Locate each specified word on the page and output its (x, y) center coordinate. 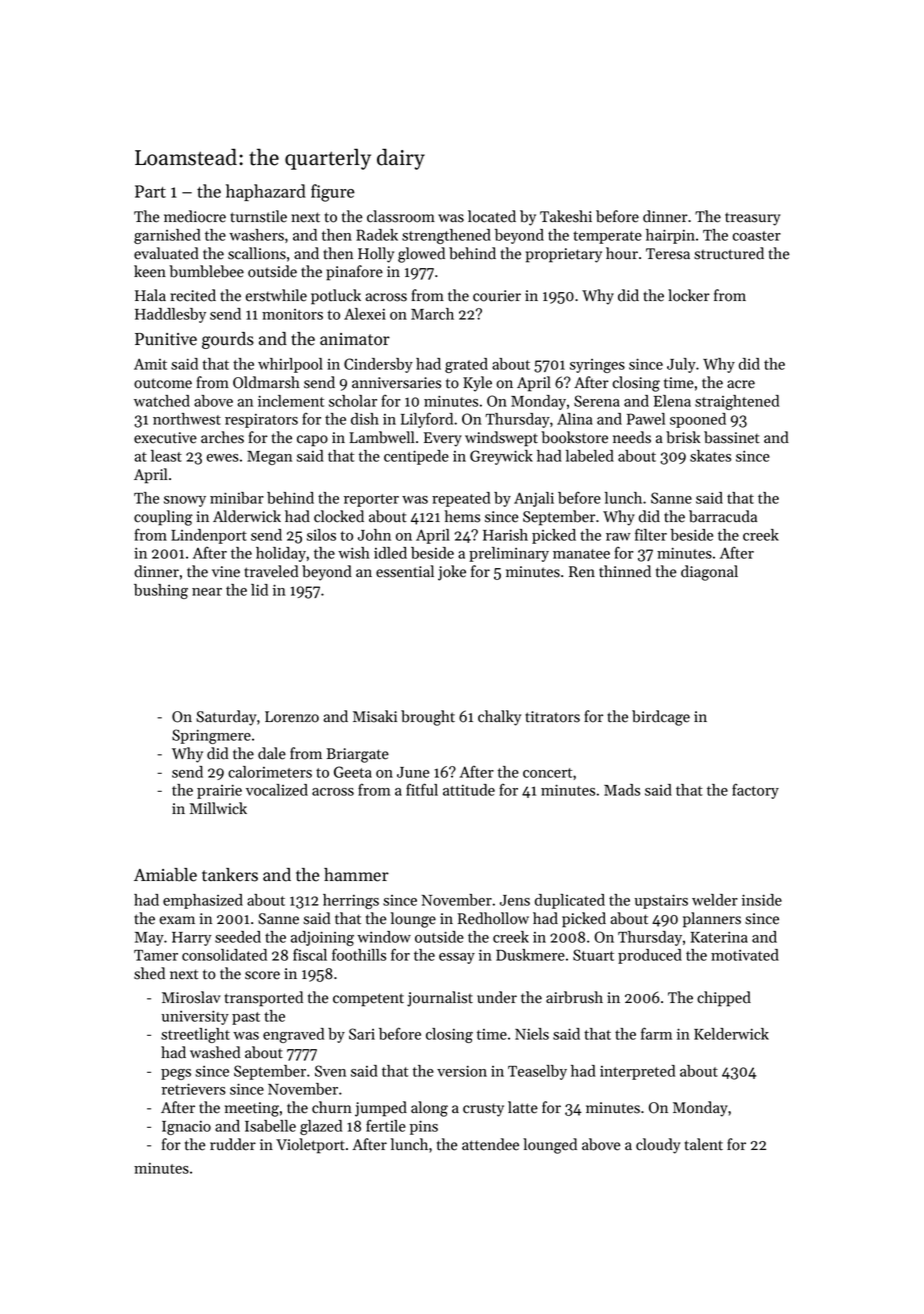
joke (452, 573)
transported (264, 999)
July (681, 365)
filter (651, 534)
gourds (228, 340)
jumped (381, 1109)
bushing (161, 591)
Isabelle (270, 1126)
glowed (421, 255)
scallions (257, 253)
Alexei (365, 314)
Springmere (211, 736)
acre (741, 384)
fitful (422, 789)
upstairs (661, 901)
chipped (724, 999)
